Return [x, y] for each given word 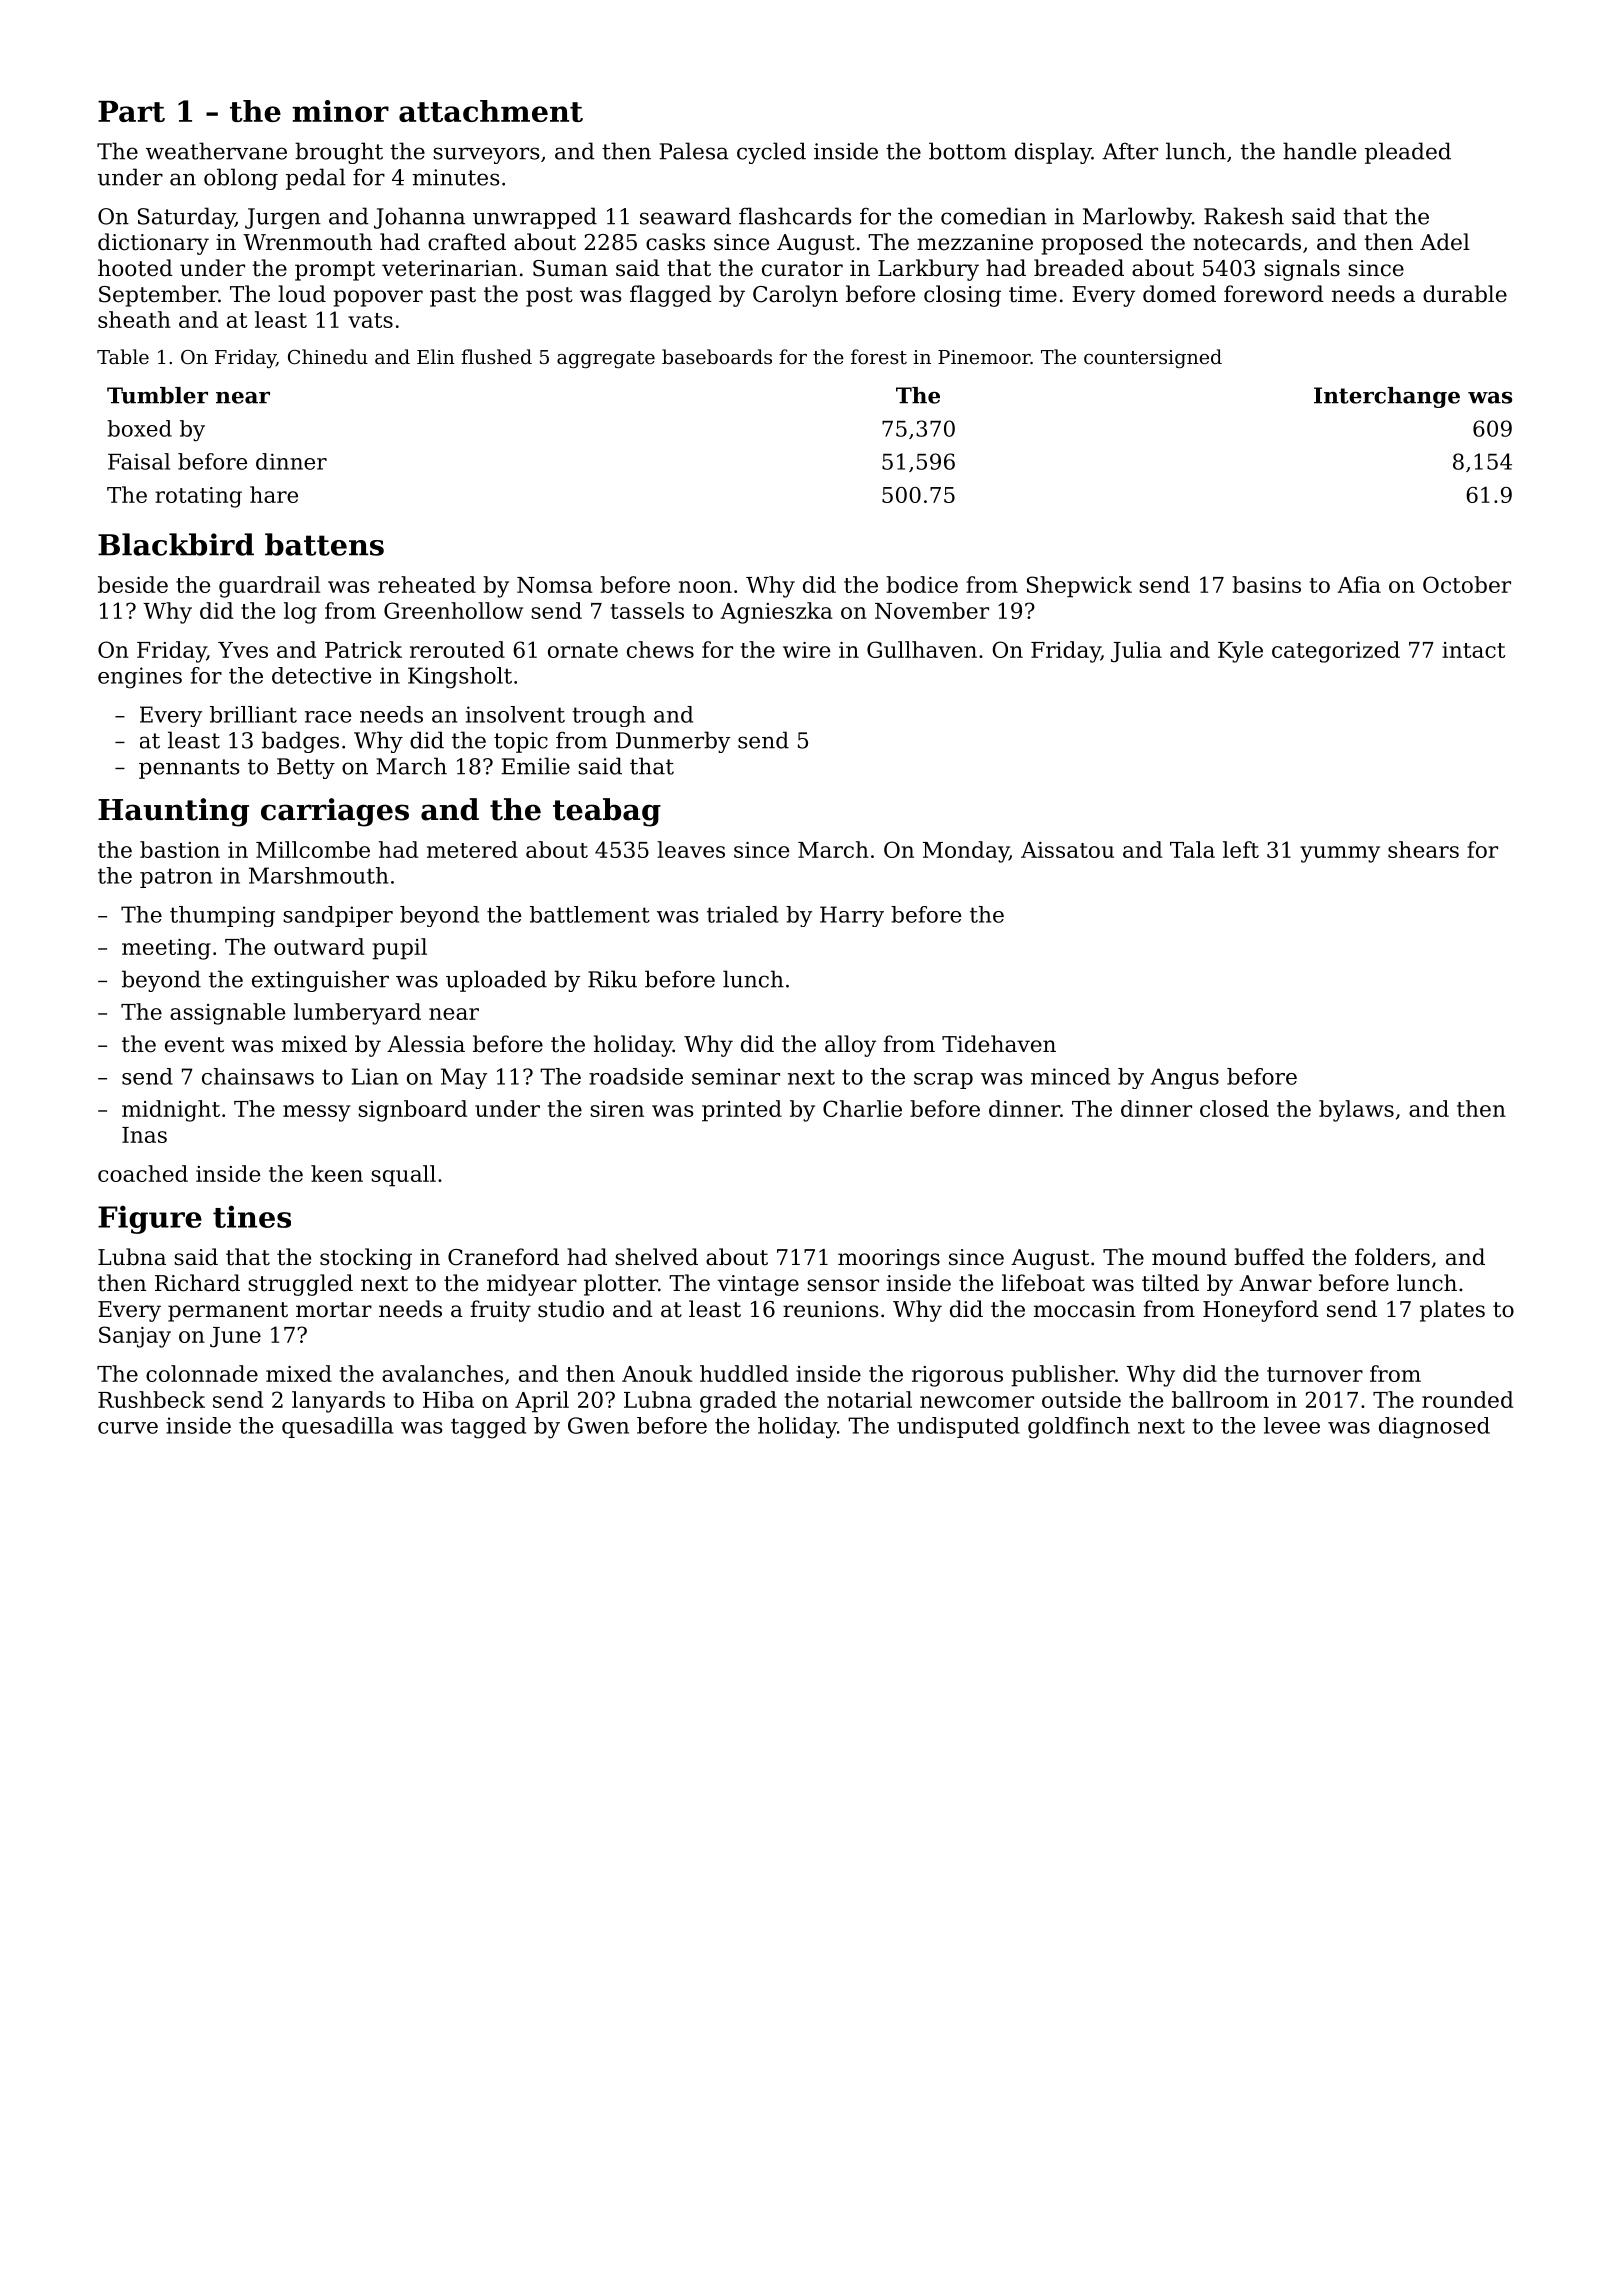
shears [1423, 849]
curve [128, 1428]
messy [317, 1113]
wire [806, 650]
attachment [491, 111]
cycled [771, 153]
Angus [1185, 1078]
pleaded [1408, 153]
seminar [736, 1076]
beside [133, 584]
